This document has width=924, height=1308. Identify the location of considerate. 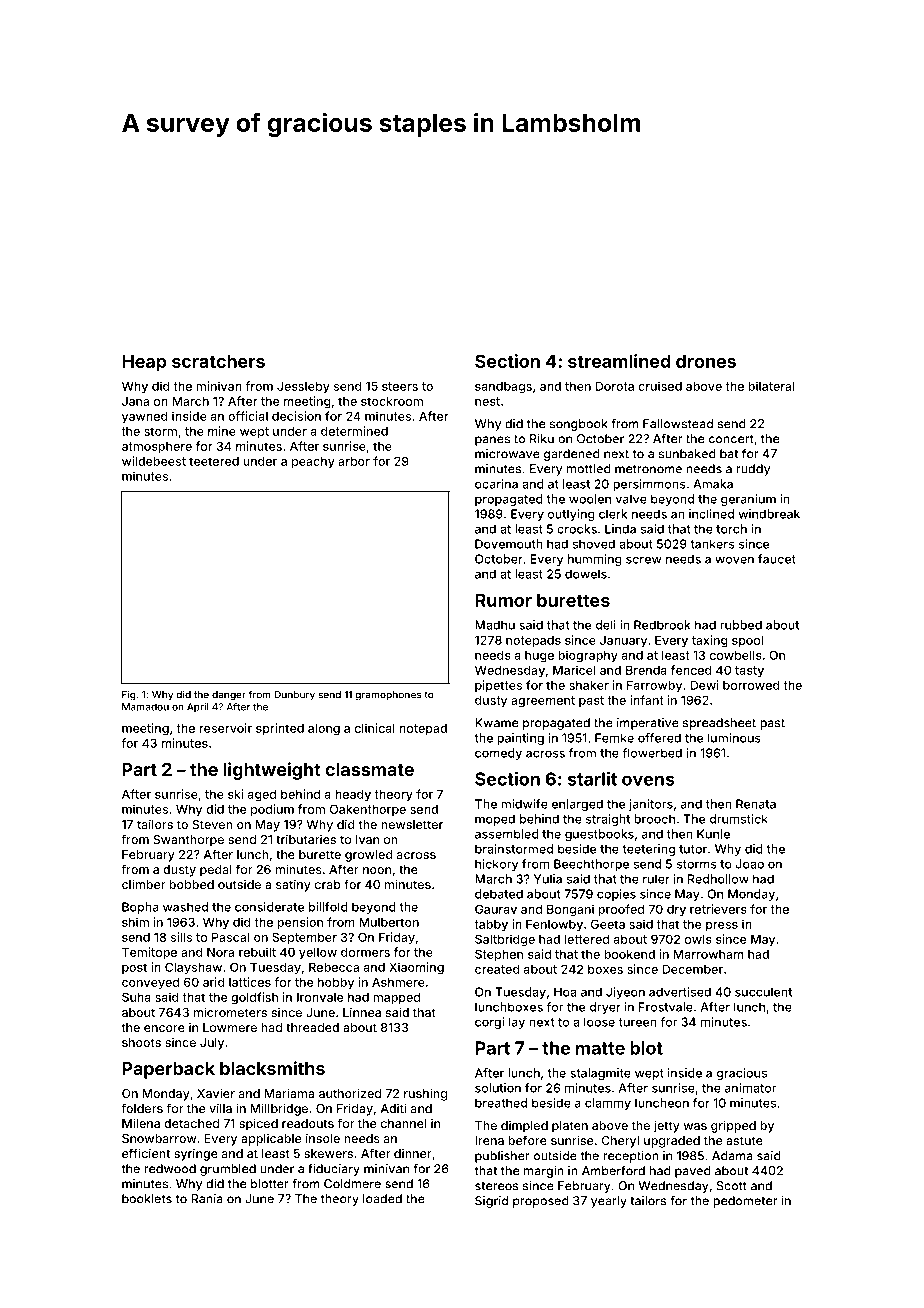
(269, 907).
